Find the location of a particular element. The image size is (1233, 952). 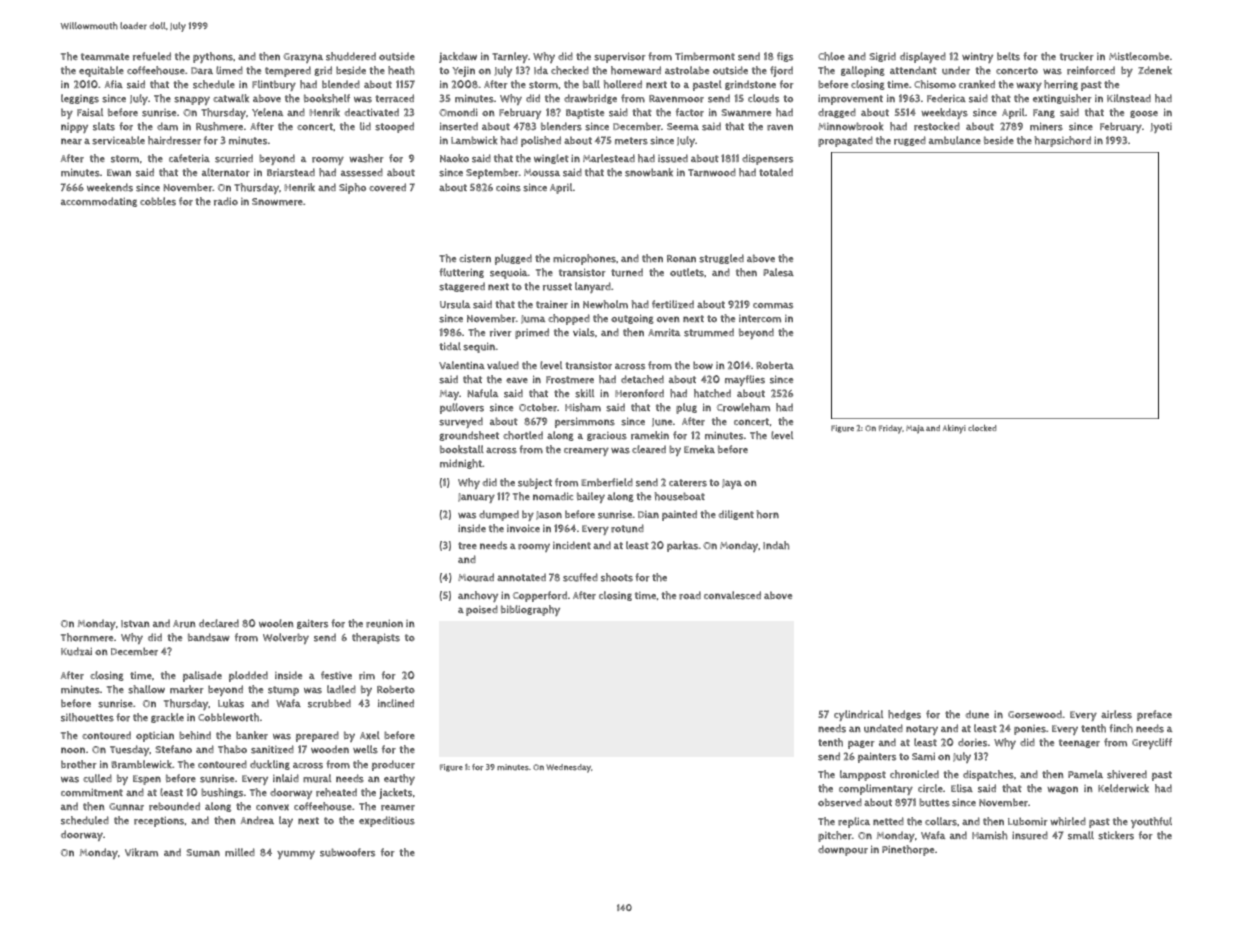

tree is located at coordinates (467, 546).
